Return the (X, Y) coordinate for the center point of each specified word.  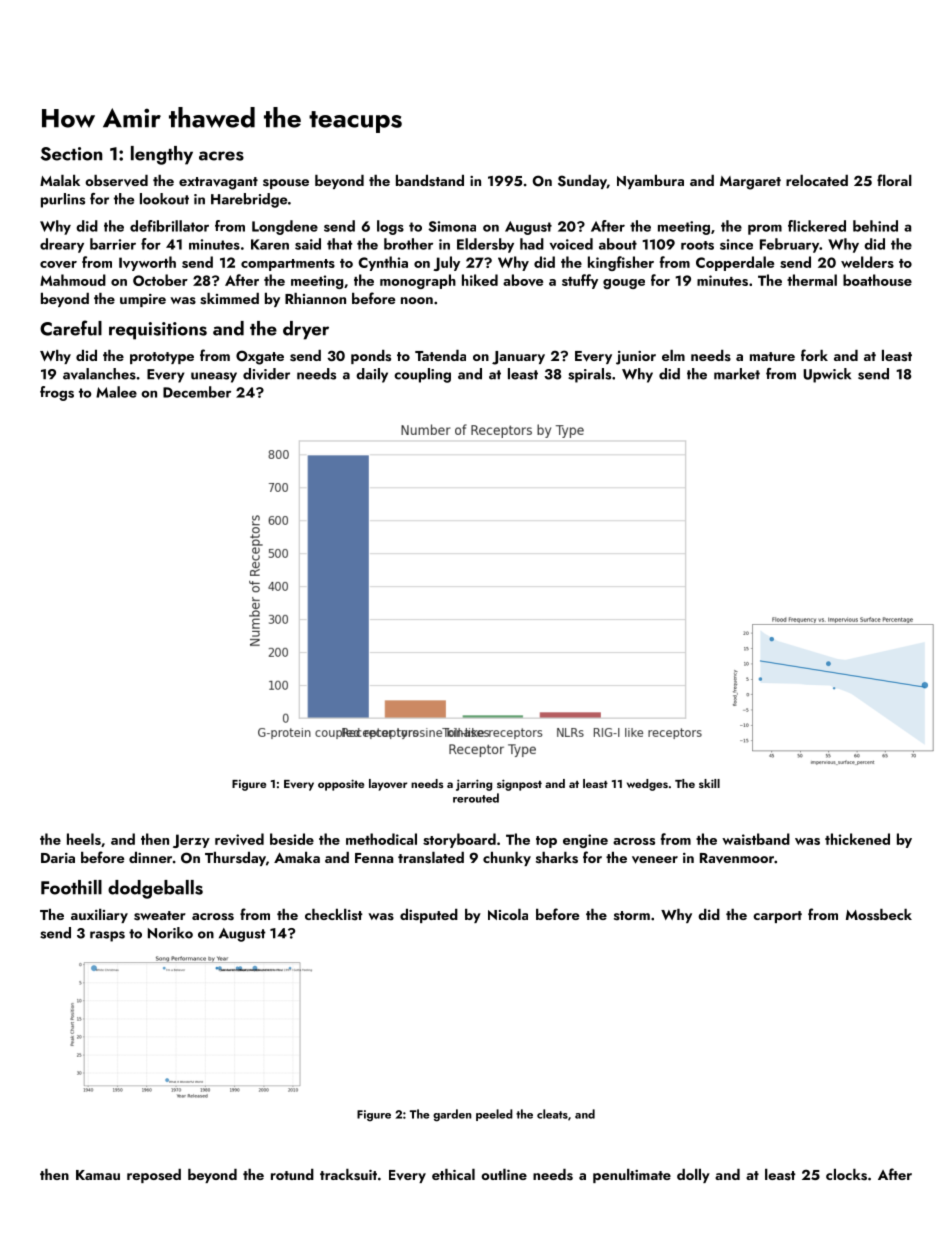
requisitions (158, 331)
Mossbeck (879, 915)
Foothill (71, 887)
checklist (334, 915)
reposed (154, 1176)
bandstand (430, 181)
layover (388, 785)
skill (709, 783)
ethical (453, 1174)
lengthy (162, 155)
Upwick (827, 375)
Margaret (750, 183)
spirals (589, 375)
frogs (57, 393)
